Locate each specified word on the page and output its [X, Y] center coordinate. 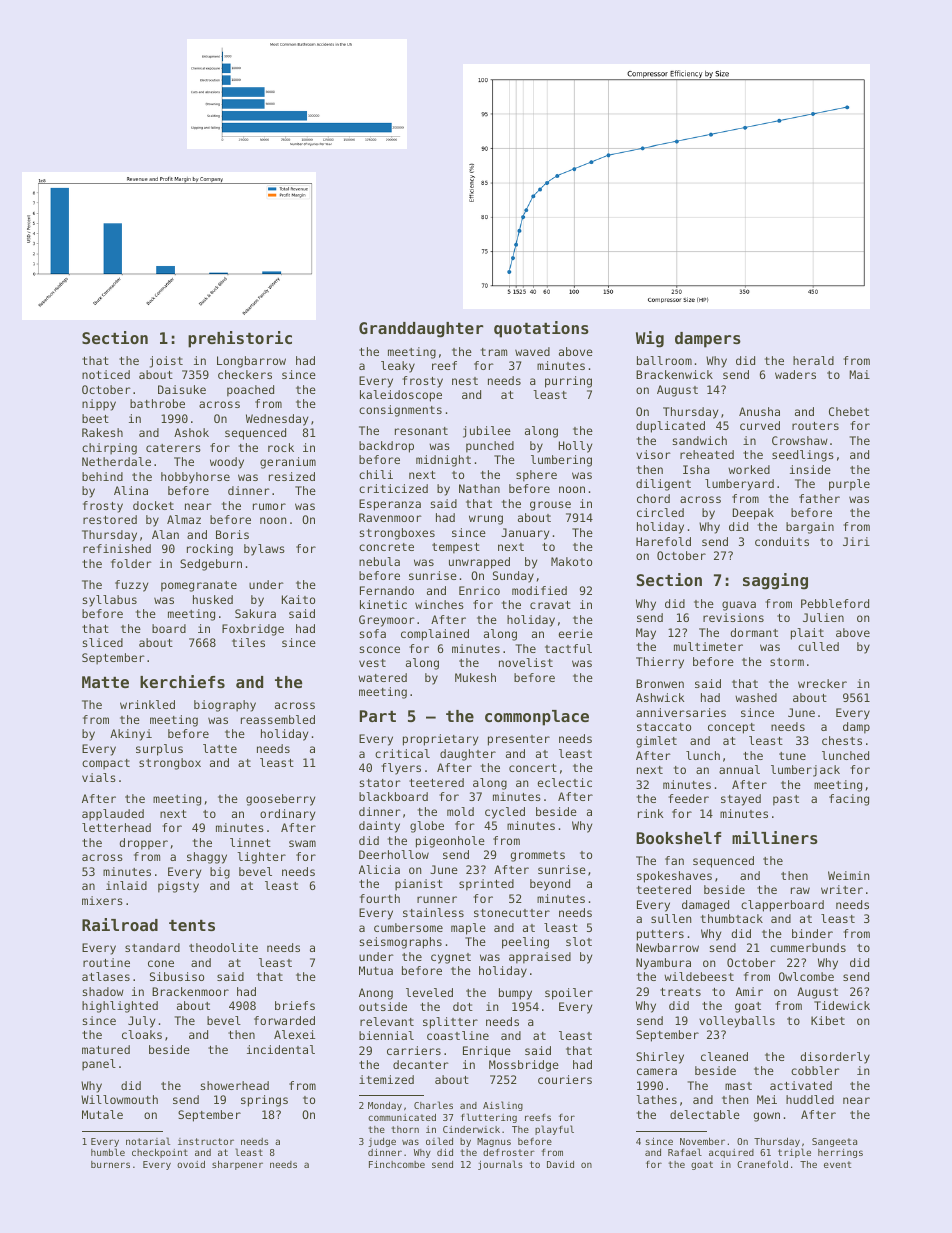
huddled [810, 1099]
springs [264, 1101]
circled [660, 512]
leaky [398, 367]
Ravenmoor [390, 517]
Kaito [298, 599]
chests [842, 740]
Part [378, 716]
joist [166, 362]
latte [220, 748]
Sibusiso [177, 976]
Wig [650, 339]
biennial [386, 1035]
